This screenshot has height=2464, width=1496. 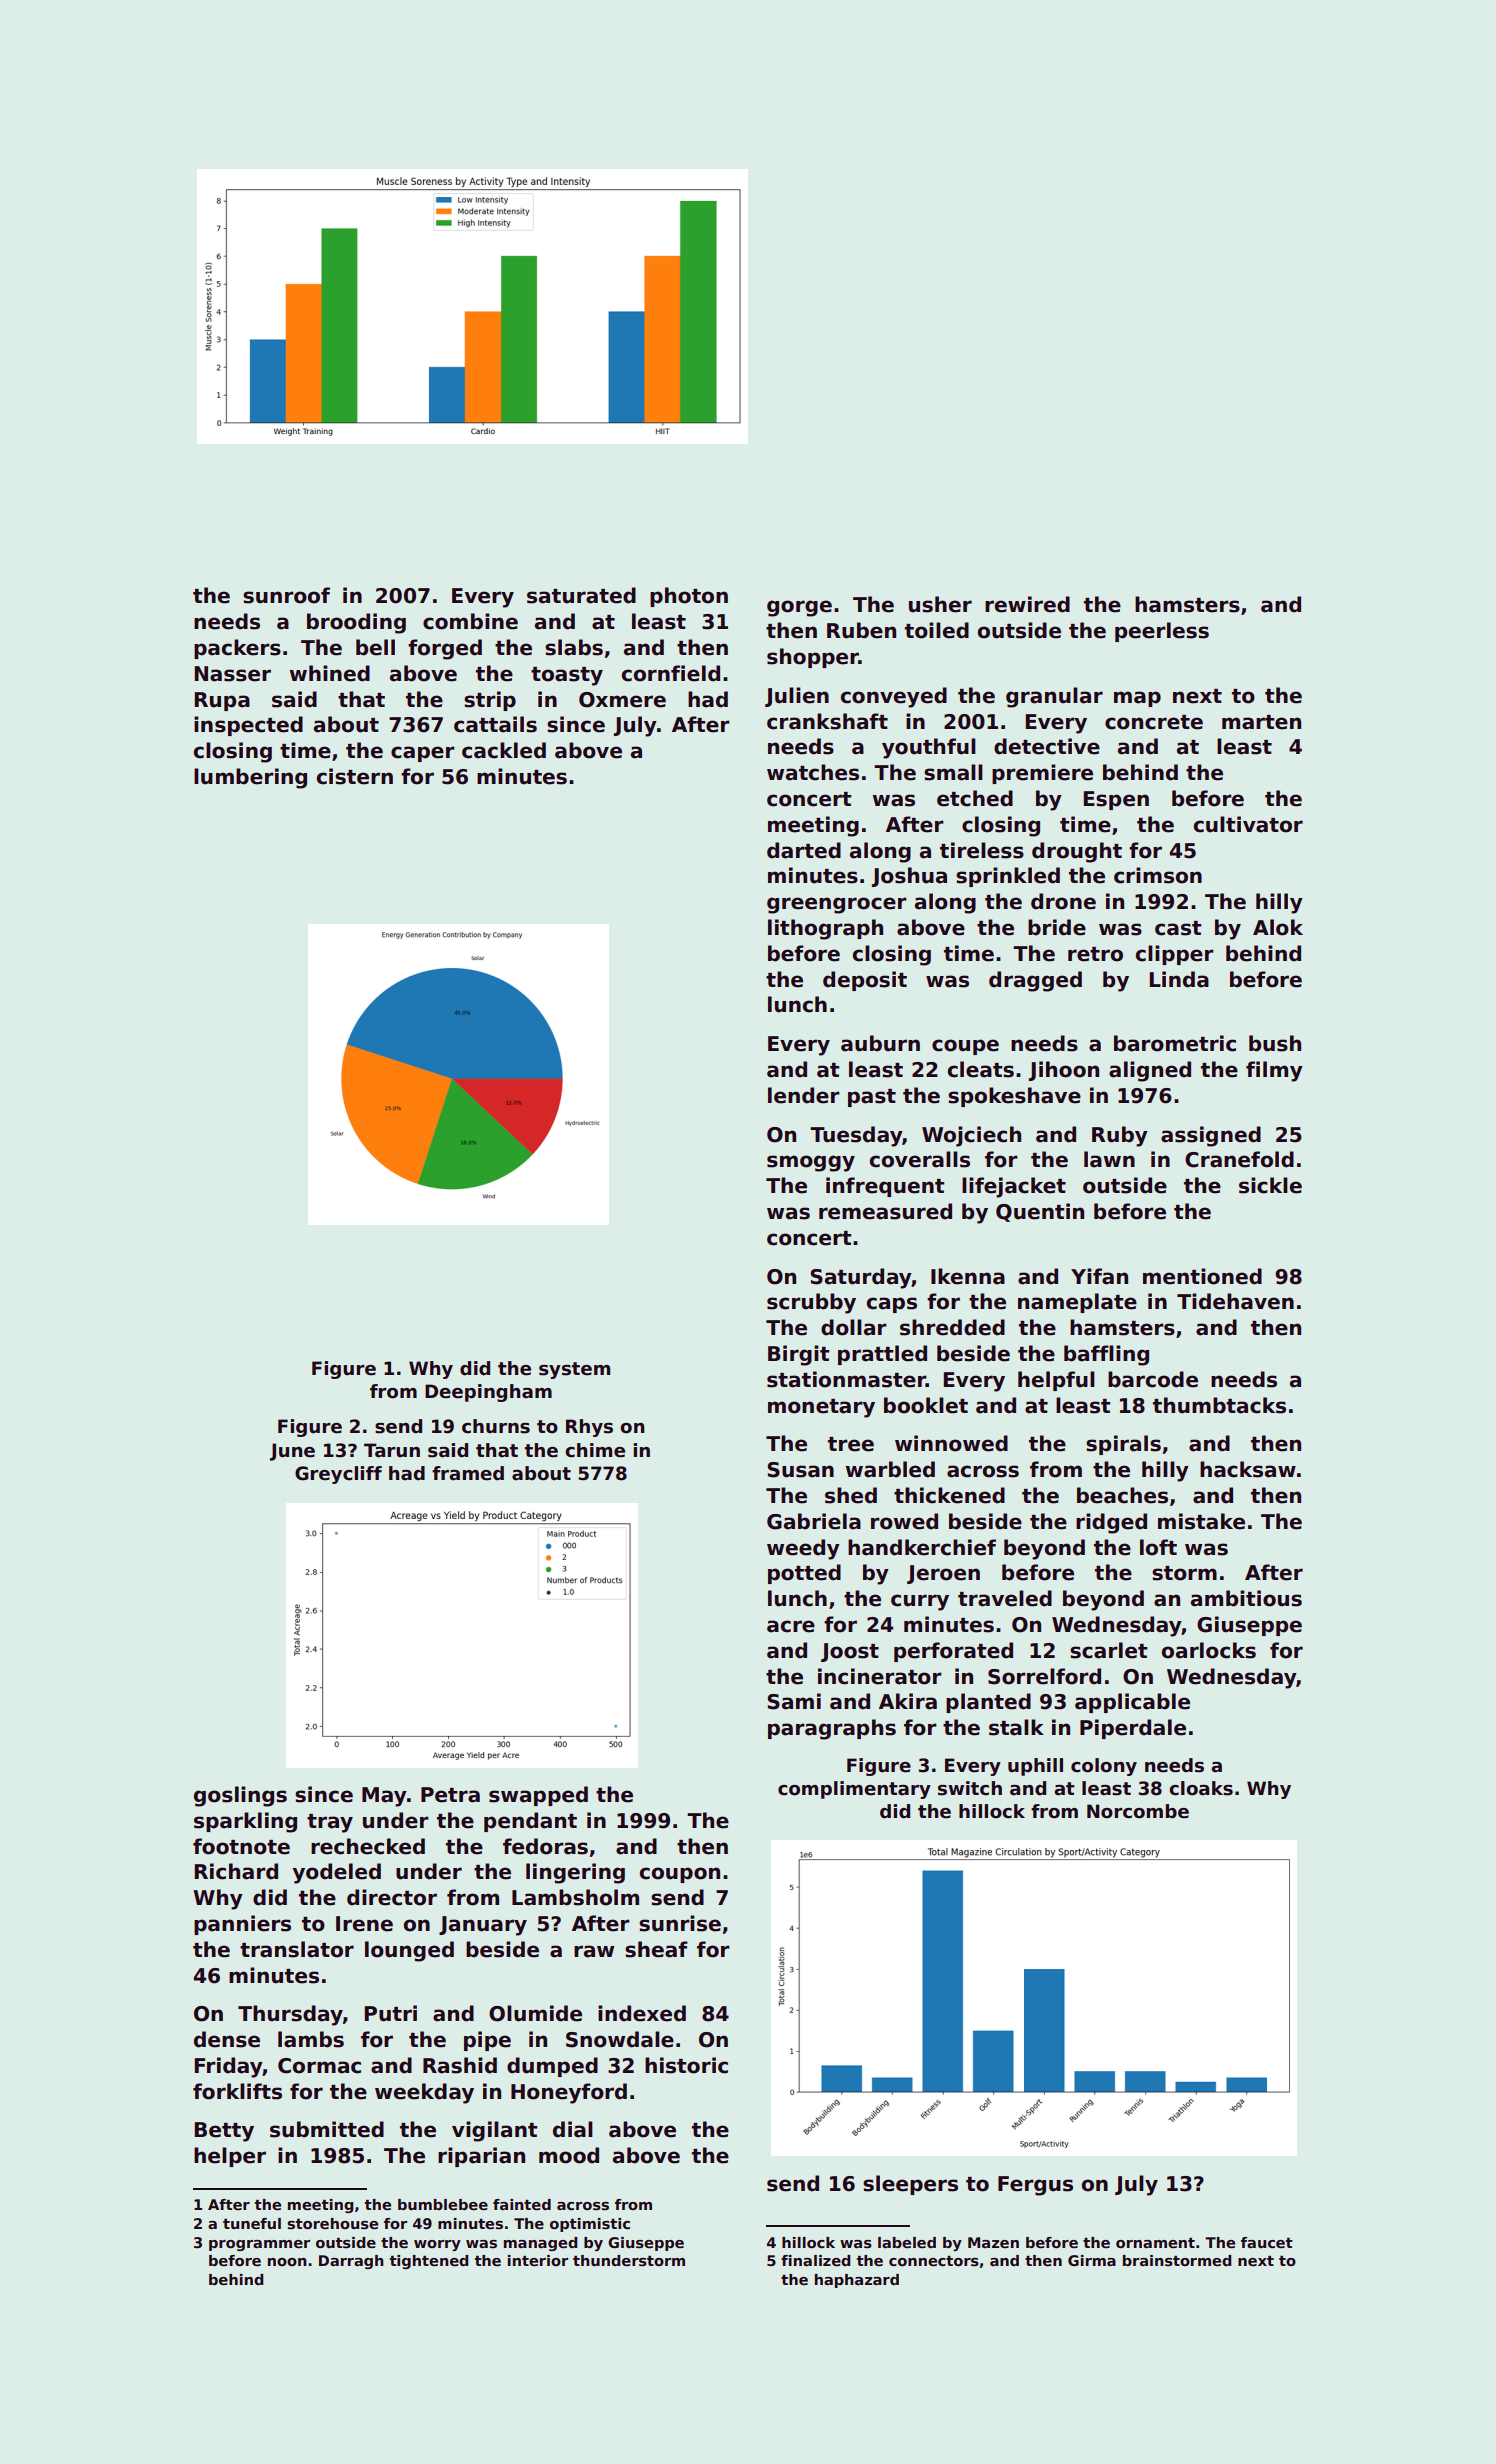 What do you see at coordinates (1275, 1043) in the screenshot?
I see `bush` at bounding box center [1275, 1043].
